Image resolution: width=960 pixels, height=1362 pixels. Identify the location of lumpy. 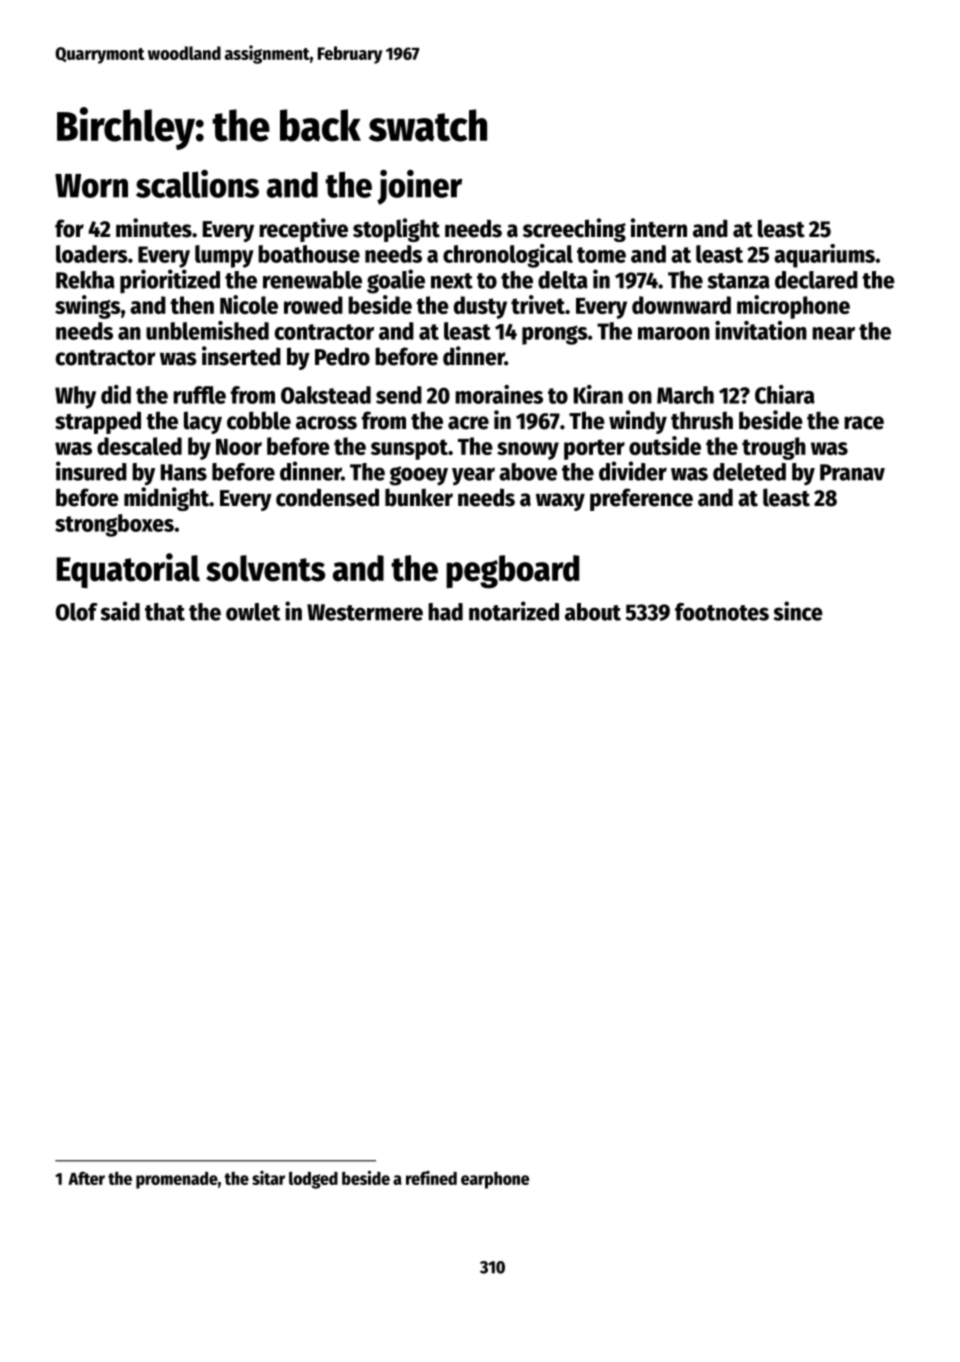
(224, 256).
